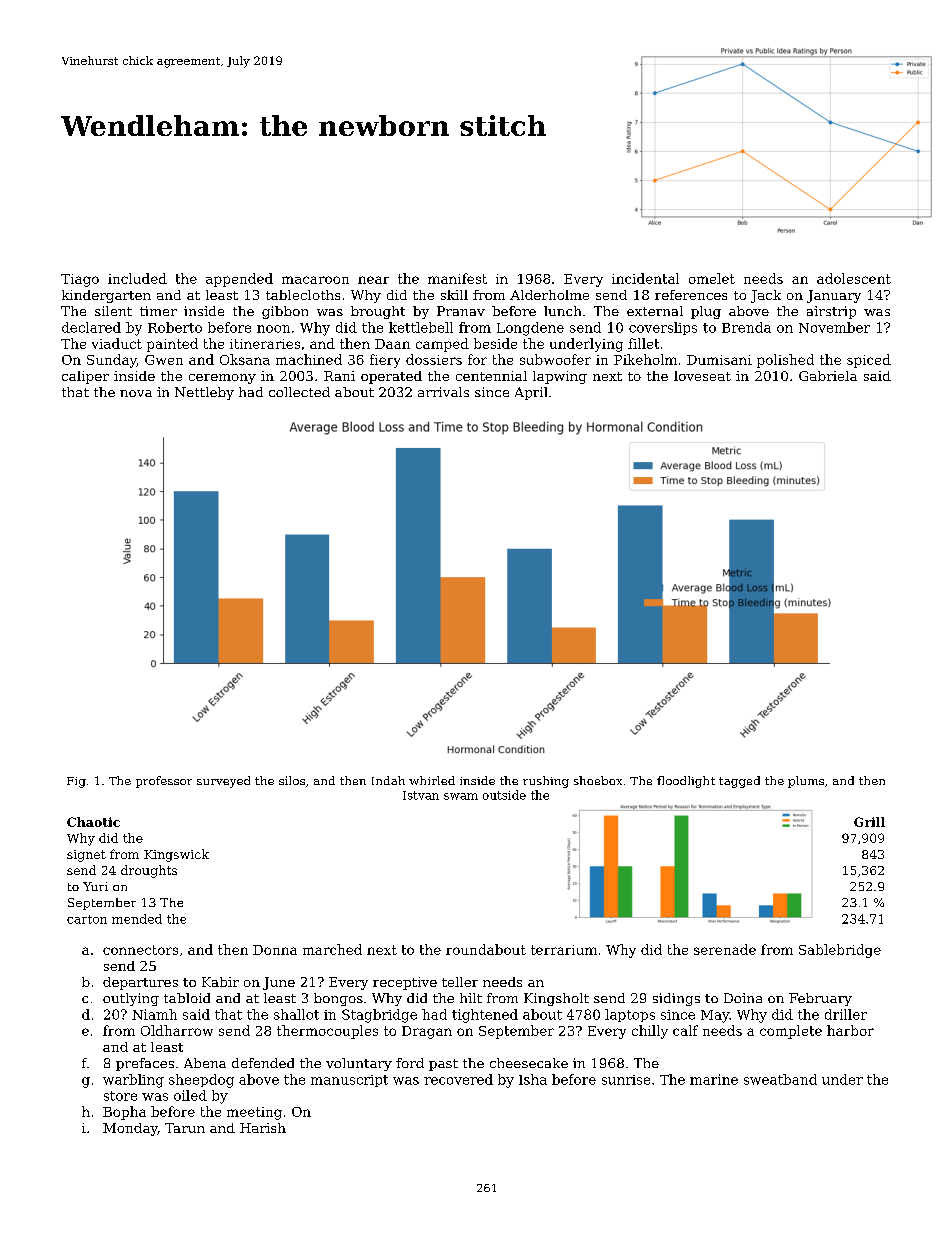  Describe the element at coordinates (93, 822) in the screenshot. I see `Chaotic` at that location.
